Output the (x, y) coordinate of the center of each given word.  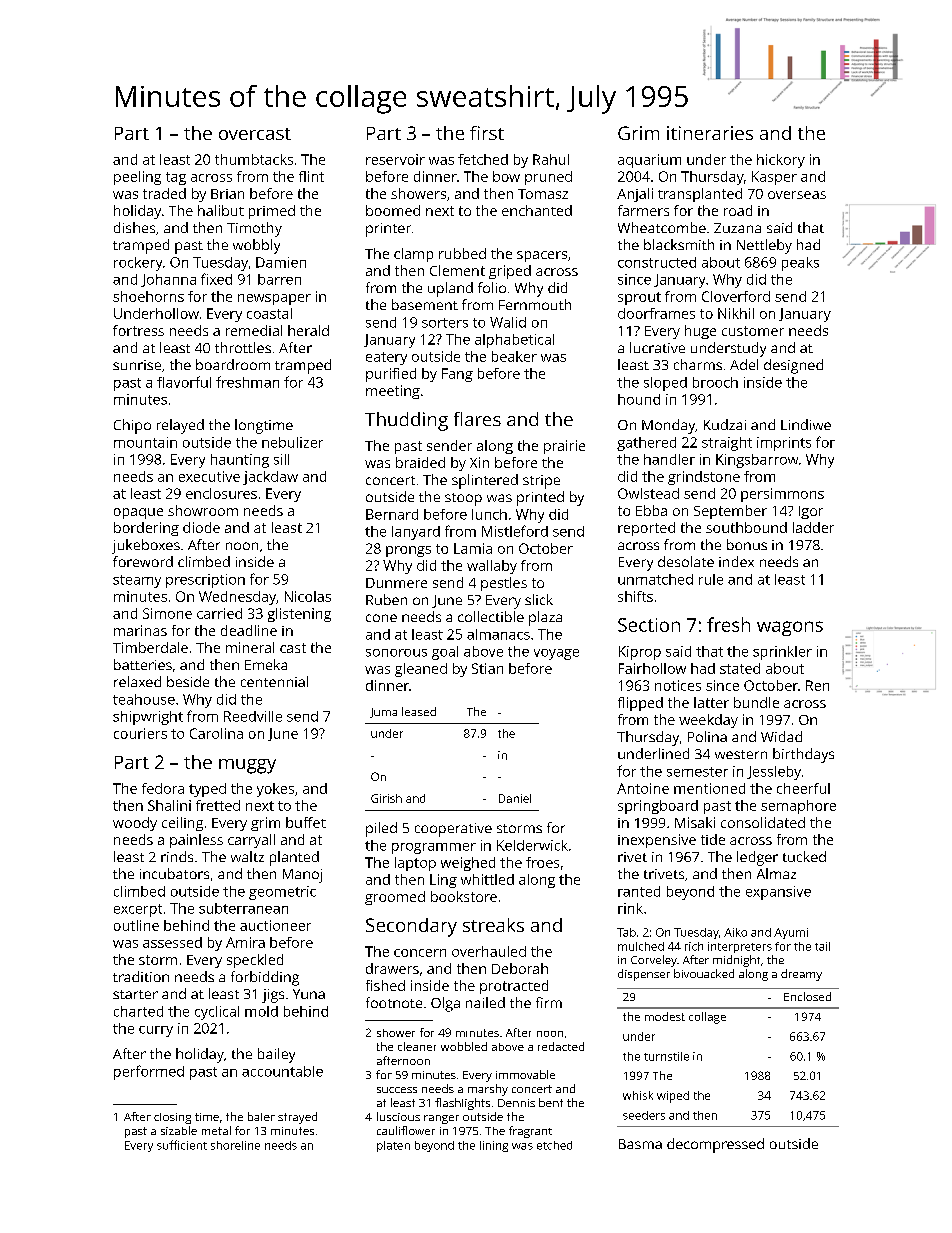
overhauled (489, 951)
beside (188, 681)
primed (272, 212)
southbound (746, 527)
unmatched (655, 579)
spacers (542, 256)
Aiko (735, 932)
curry (156, 1031)
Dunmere (396, 583)
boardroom (233, 364)
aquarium (649, 161)
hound (639, 399)
